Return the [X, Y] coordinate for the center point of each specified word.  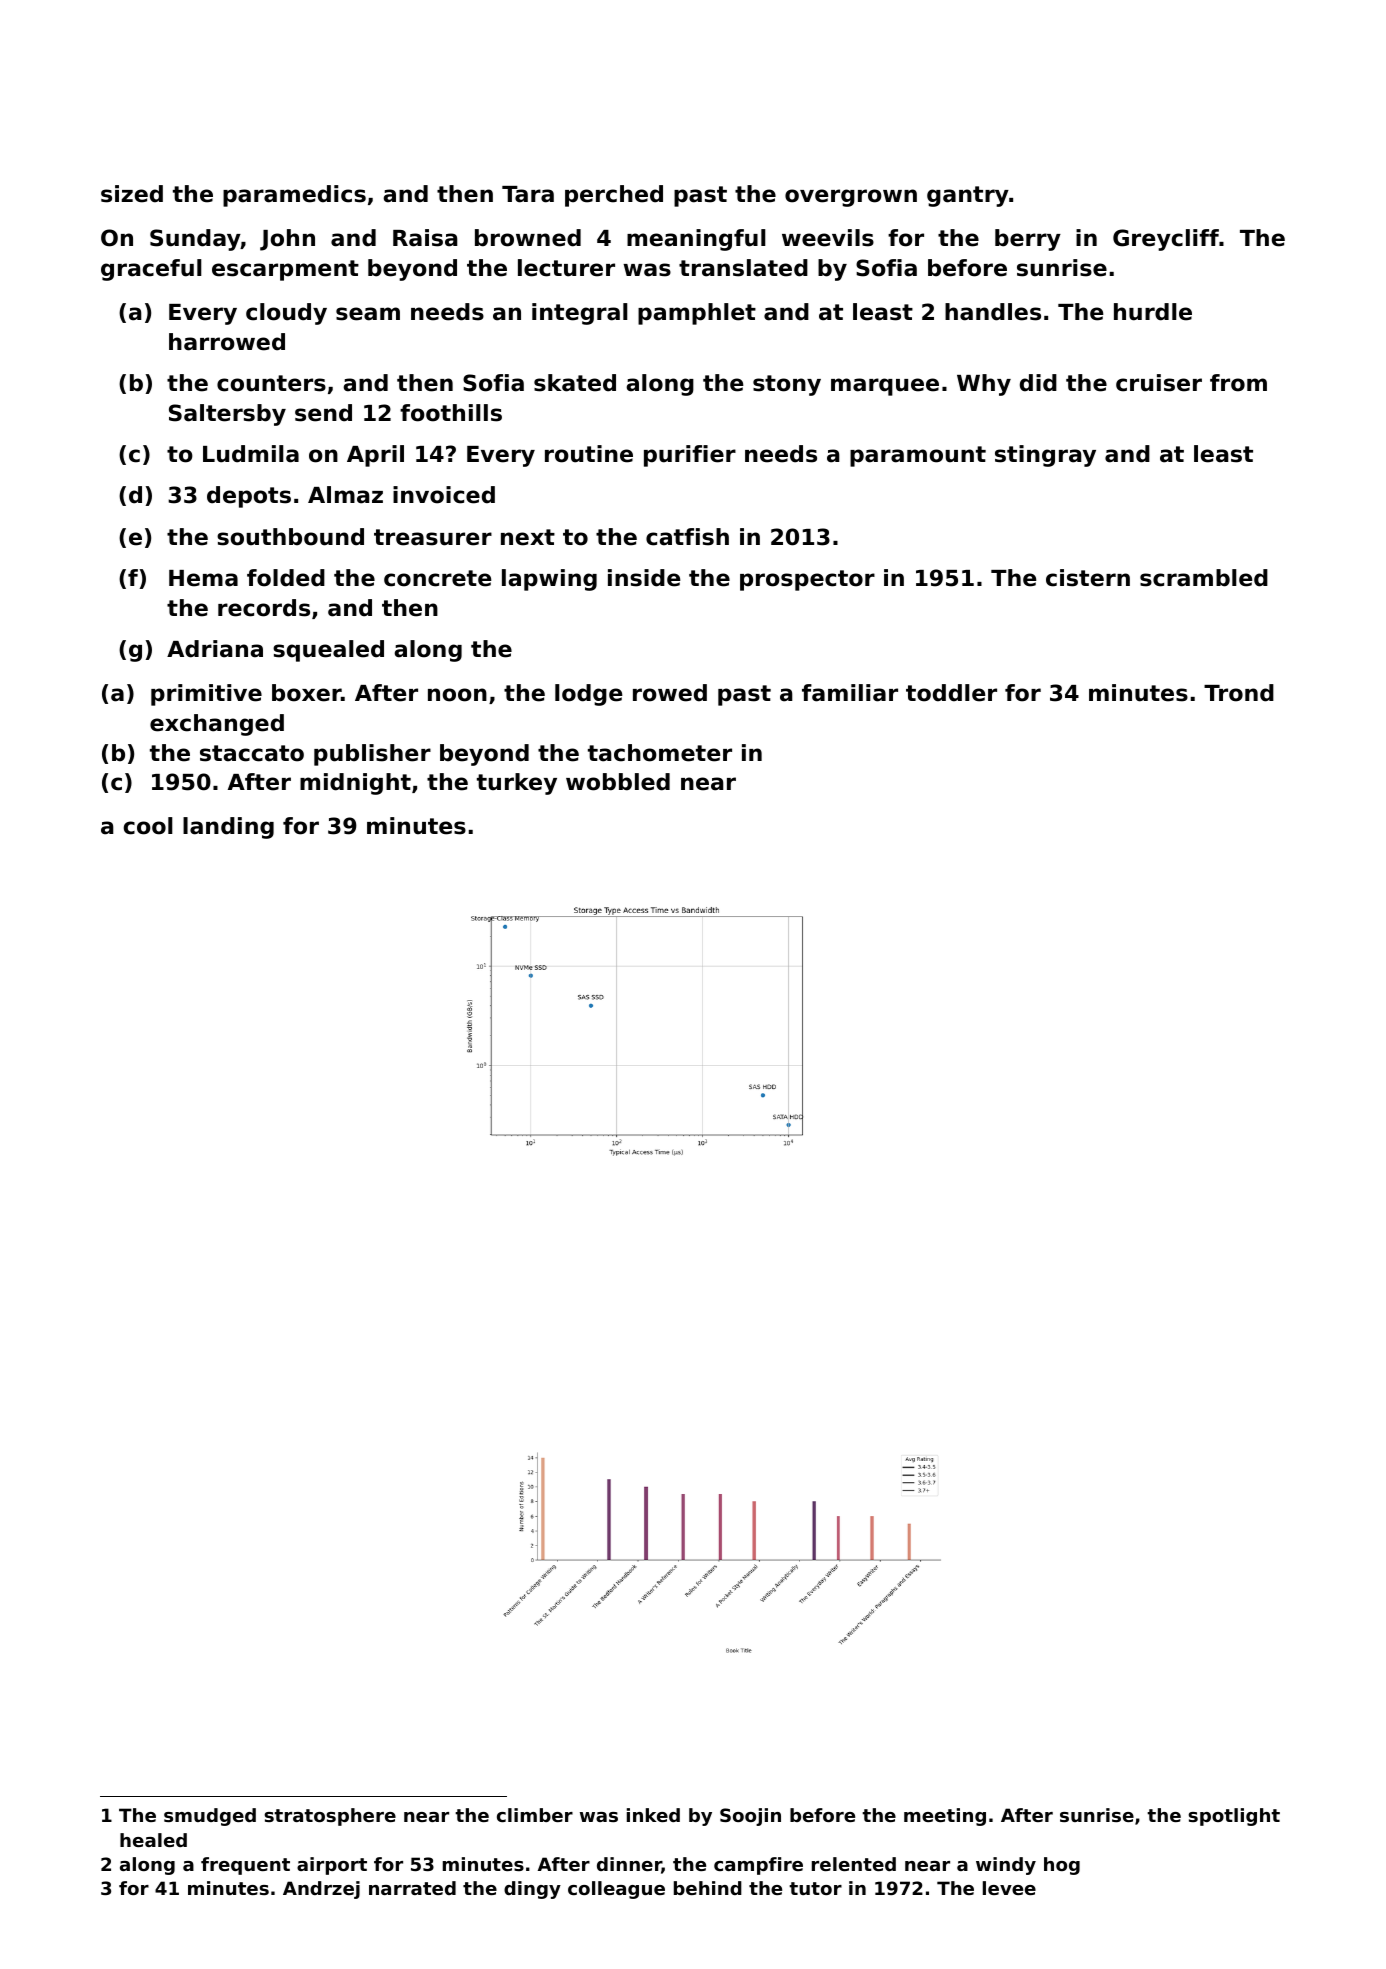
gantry [968, 196]
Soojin [750, 1817]
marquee [885, 387]
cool [148, 826]
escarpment [285, 270]
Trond [1239, 693]
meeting [945, 1817]
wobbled [618, 782]
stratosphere [330, 1817]
